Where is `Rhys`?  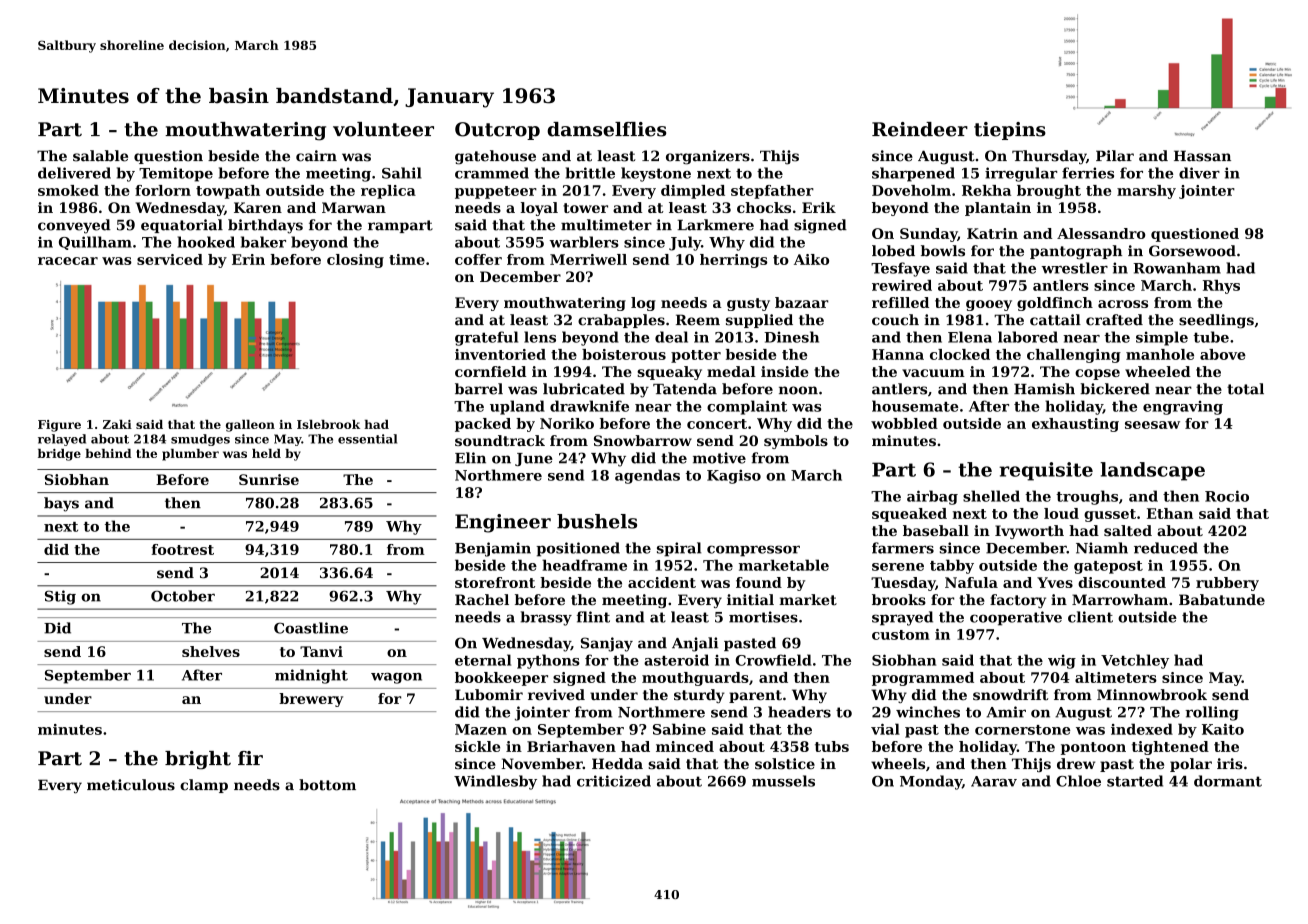 Rhys is located at coordinates (1221, 287).
